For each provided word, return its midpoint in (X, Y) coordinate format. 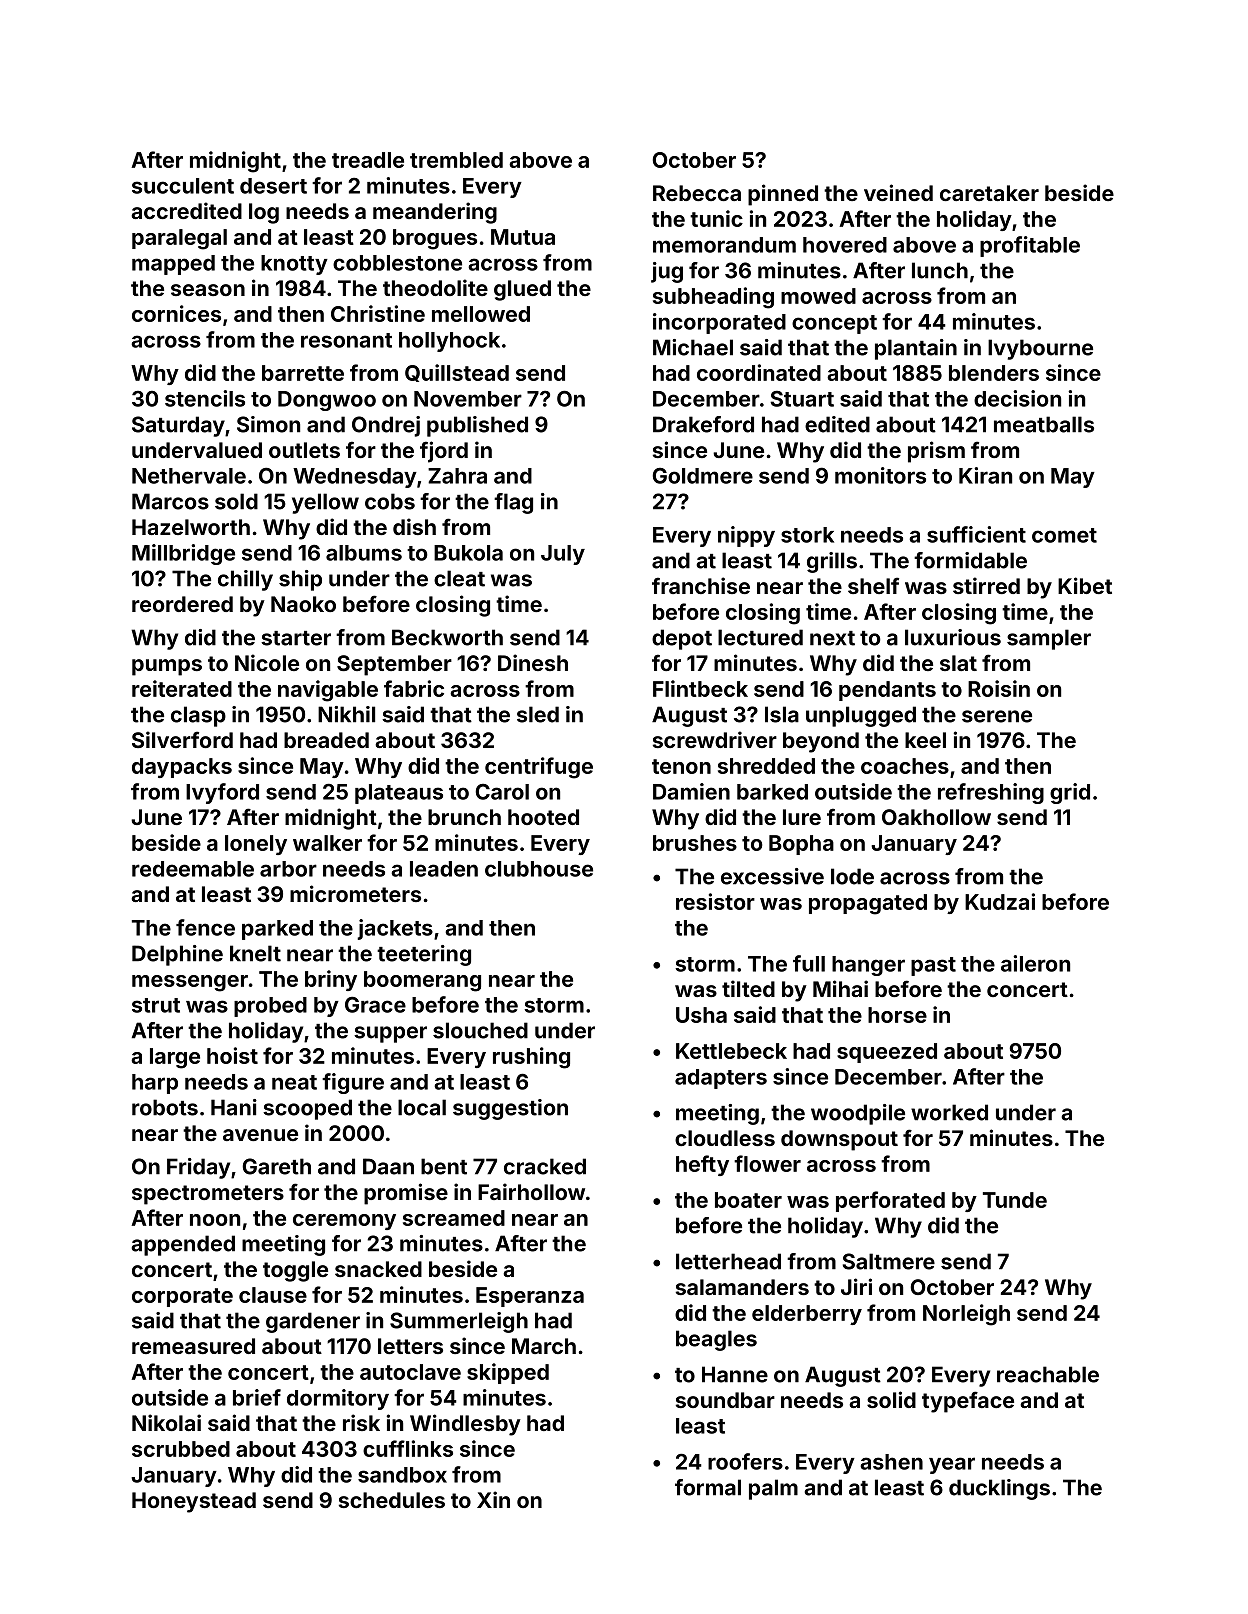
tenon (681, 766)
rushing (531, 1058)
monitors (880, 475)
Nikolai (166, 1422)
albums (364, 553)
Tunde (1015, 1200)
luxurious (953, 637)
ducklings (999, 1489)
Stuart (802, 399)
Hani (234, 1107)
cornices (176, 313)
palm (773, 1489)
